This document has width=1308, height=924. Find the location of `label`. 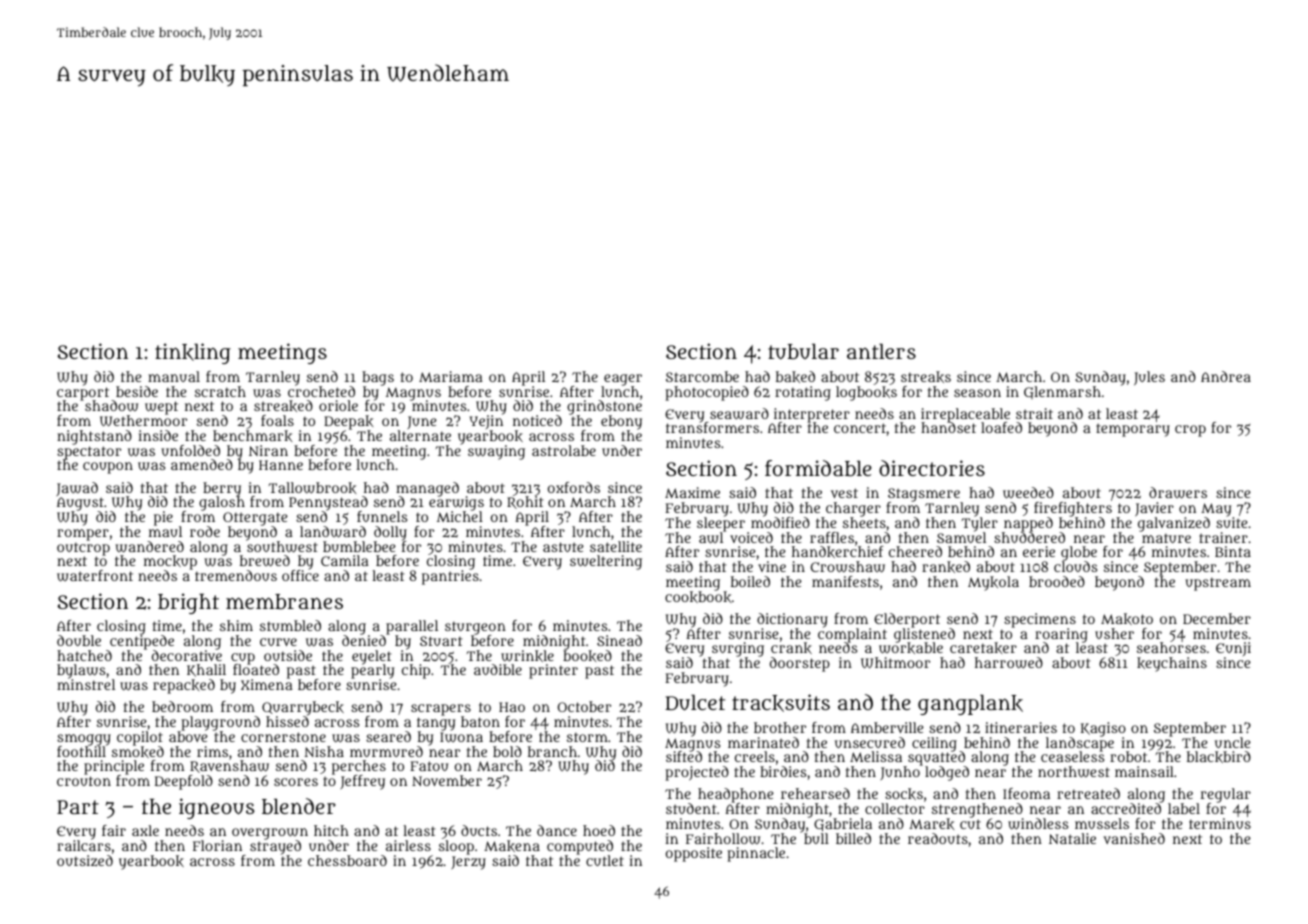

label is located at coordinates (1184, 809).
